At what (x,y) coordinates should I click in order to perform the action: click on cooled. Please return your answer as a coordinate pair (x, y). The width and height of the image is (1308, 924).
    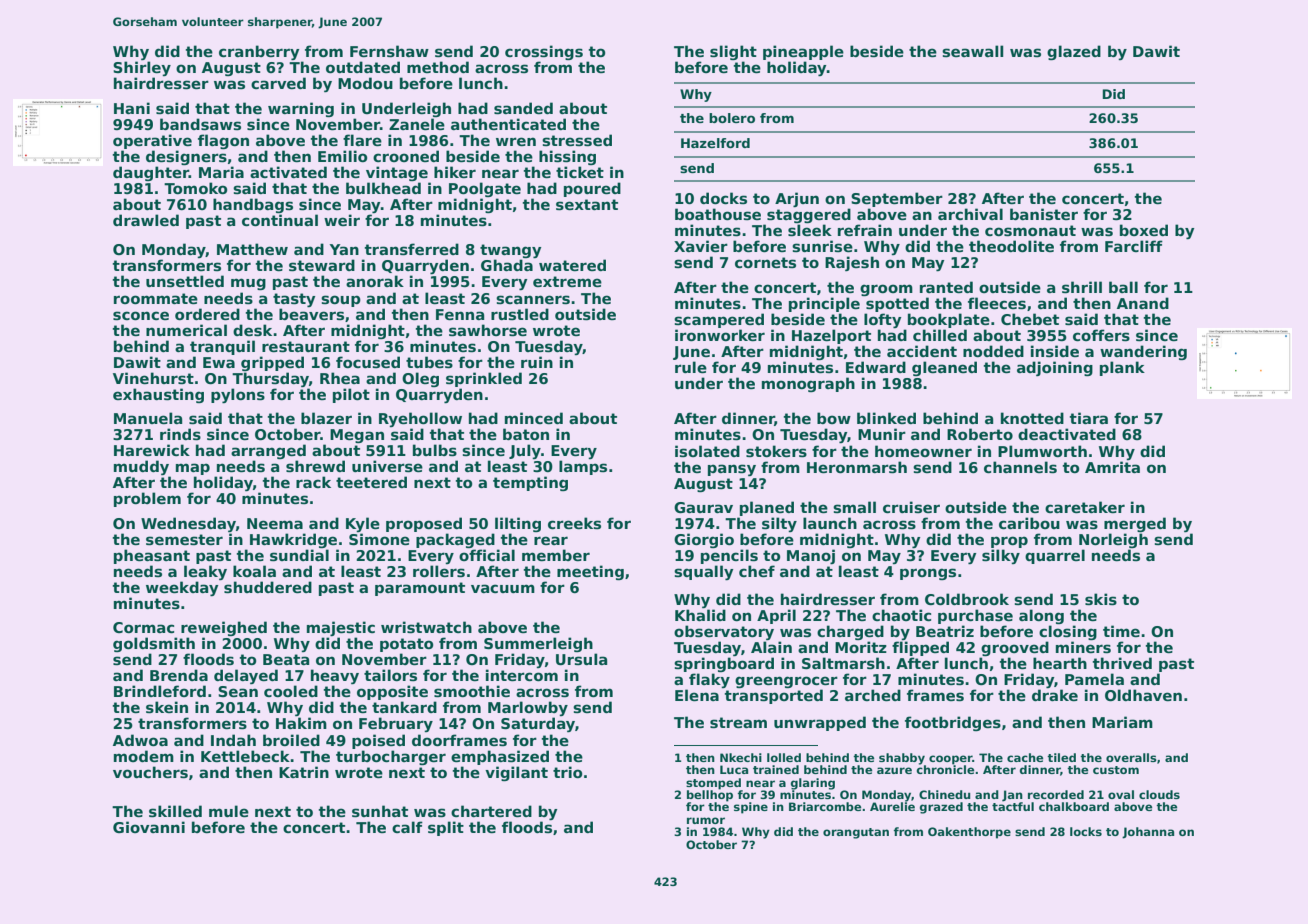
    Looking at the image, I should click on (291, 691).
